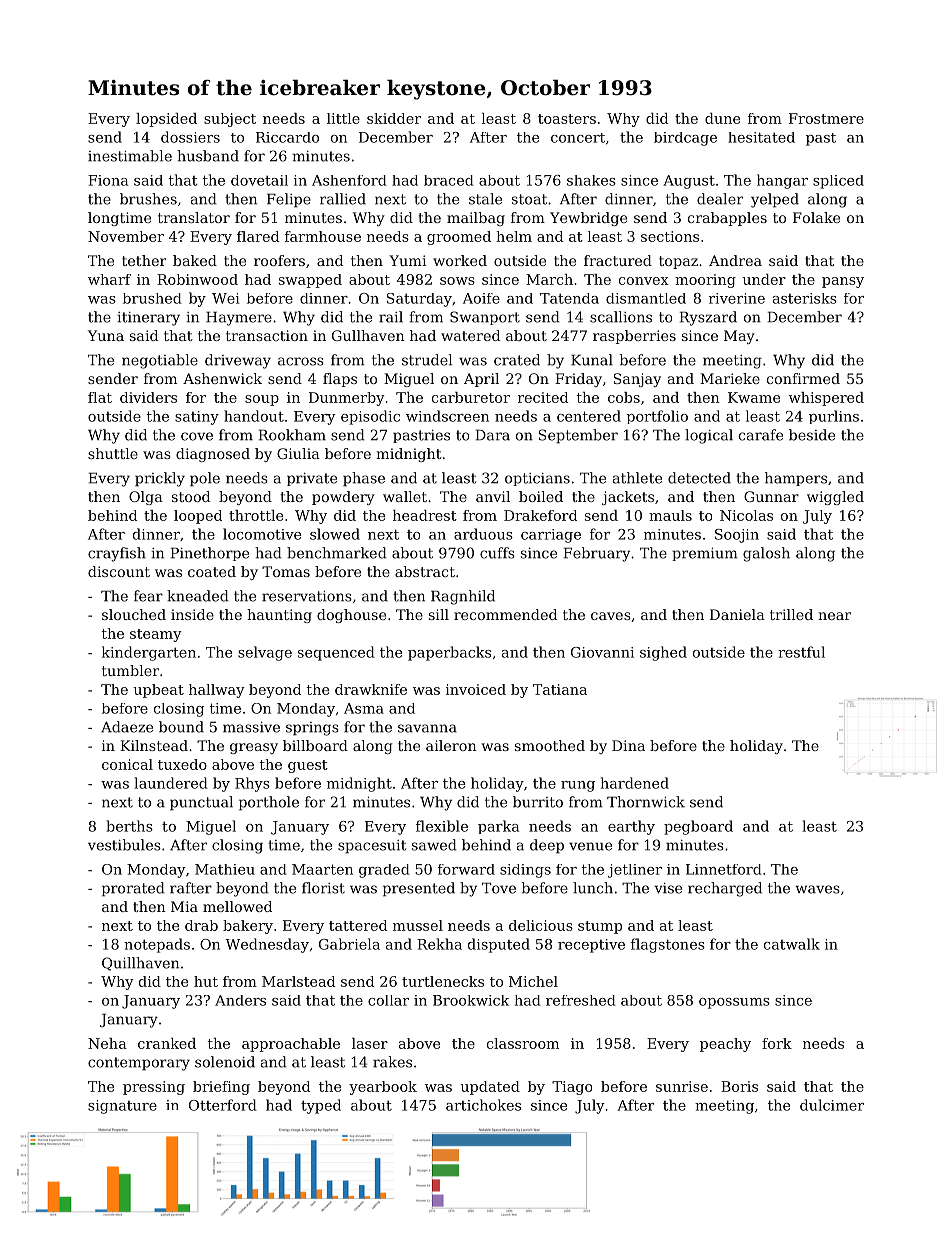 This image has width=952, height=1233. What do you see at coordinates (154, 1088) in the image?
I see `pressing` at bounding box center [154, 1088].
